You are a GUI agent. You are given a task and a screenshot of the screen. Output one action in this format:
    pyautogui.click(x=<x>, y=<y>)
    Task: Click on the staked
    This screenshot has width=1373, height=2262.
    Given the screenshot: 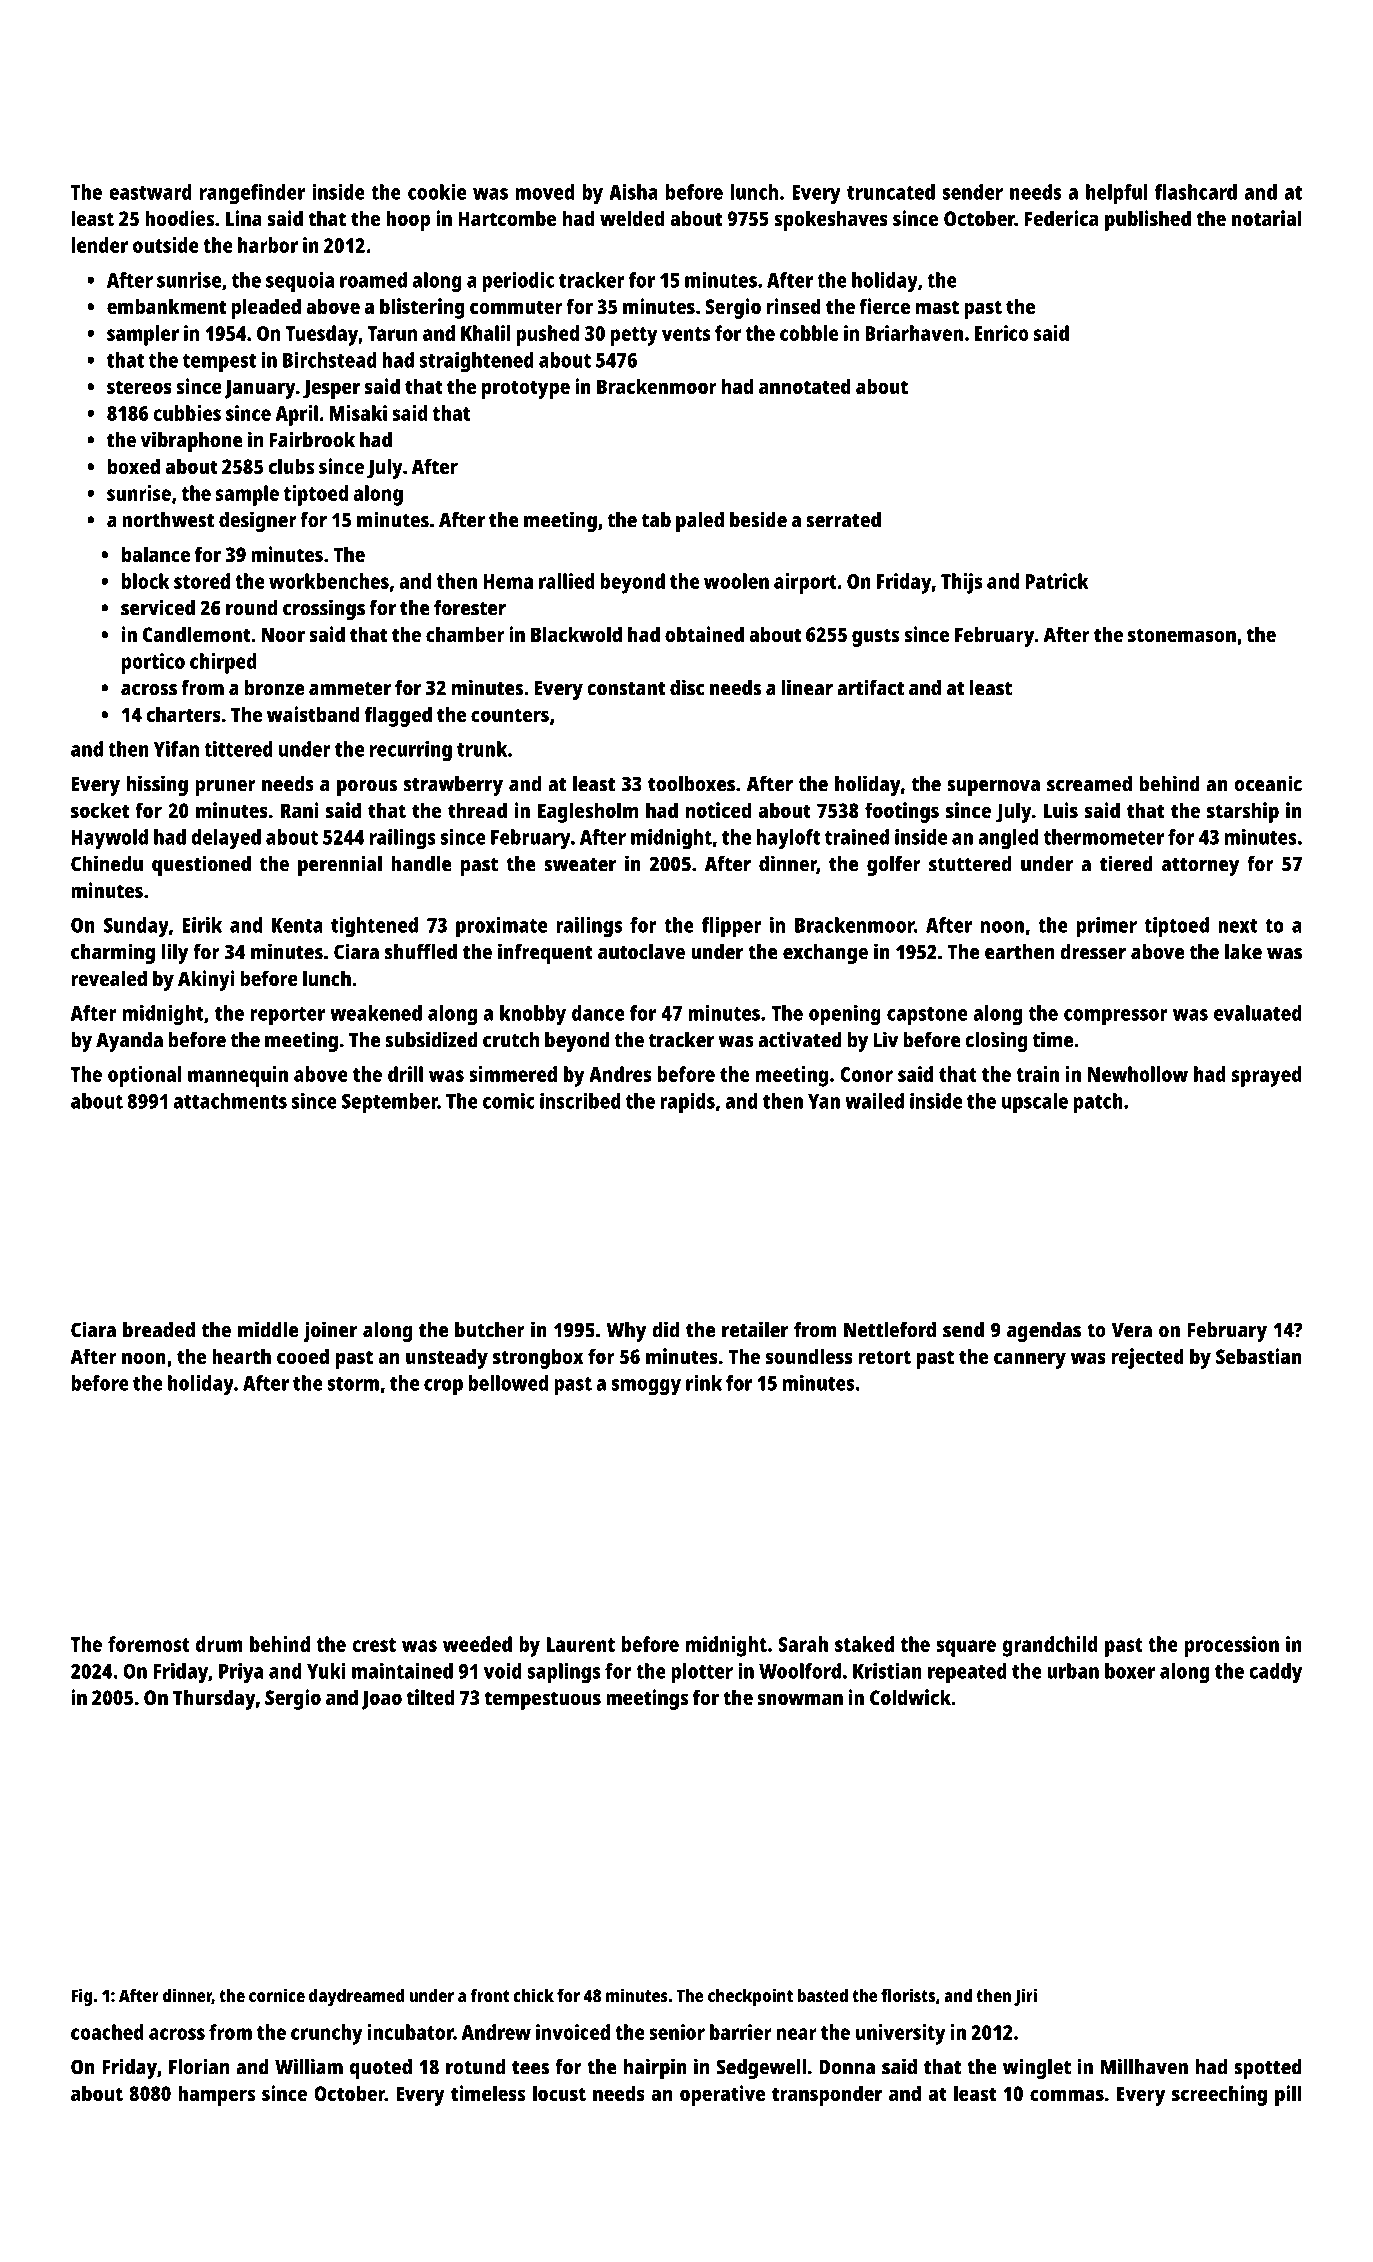 What is the action you would take?
    pyautogui.click(x=864, y=1644)
